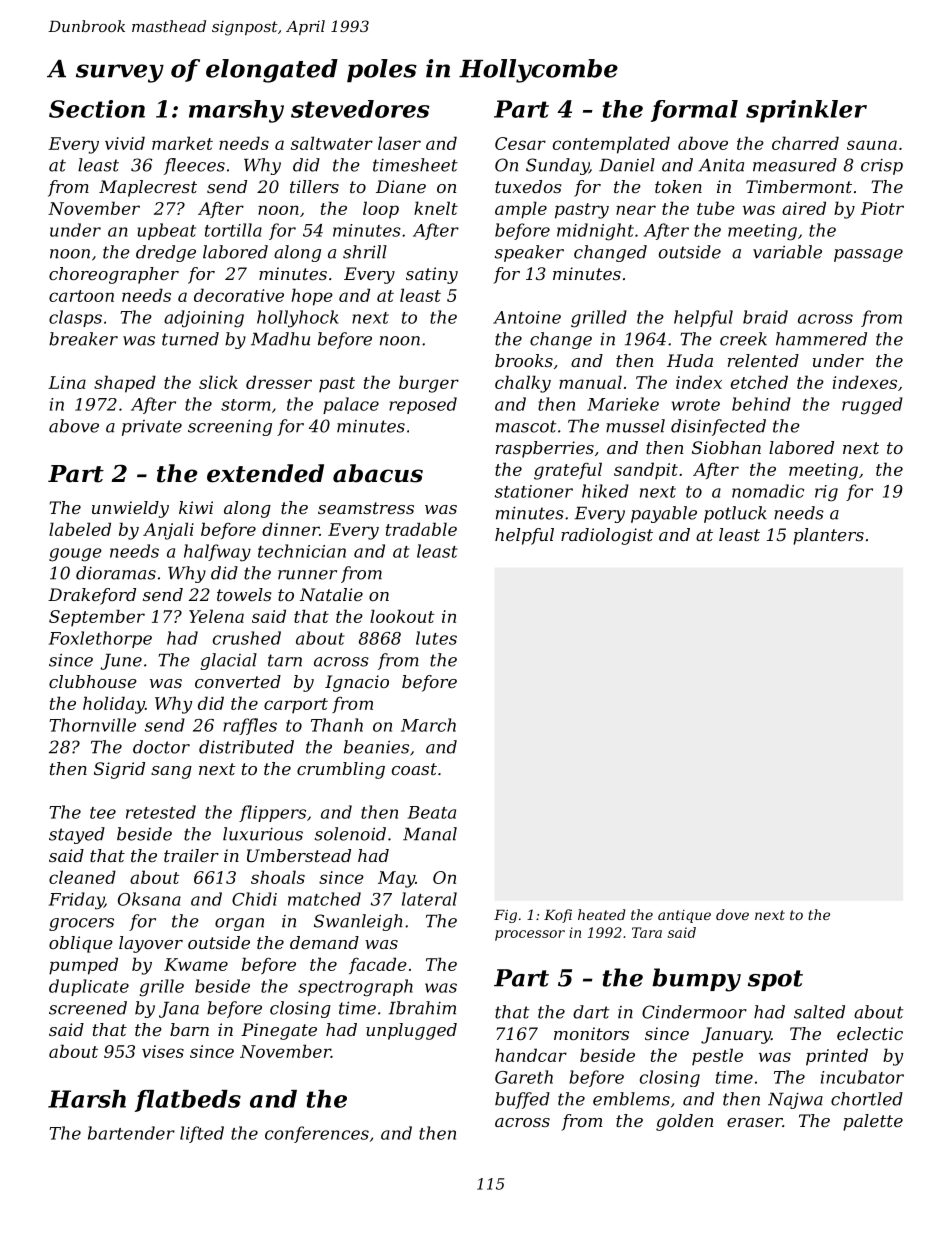  I want to click on stevedores, so click(360, 109).
